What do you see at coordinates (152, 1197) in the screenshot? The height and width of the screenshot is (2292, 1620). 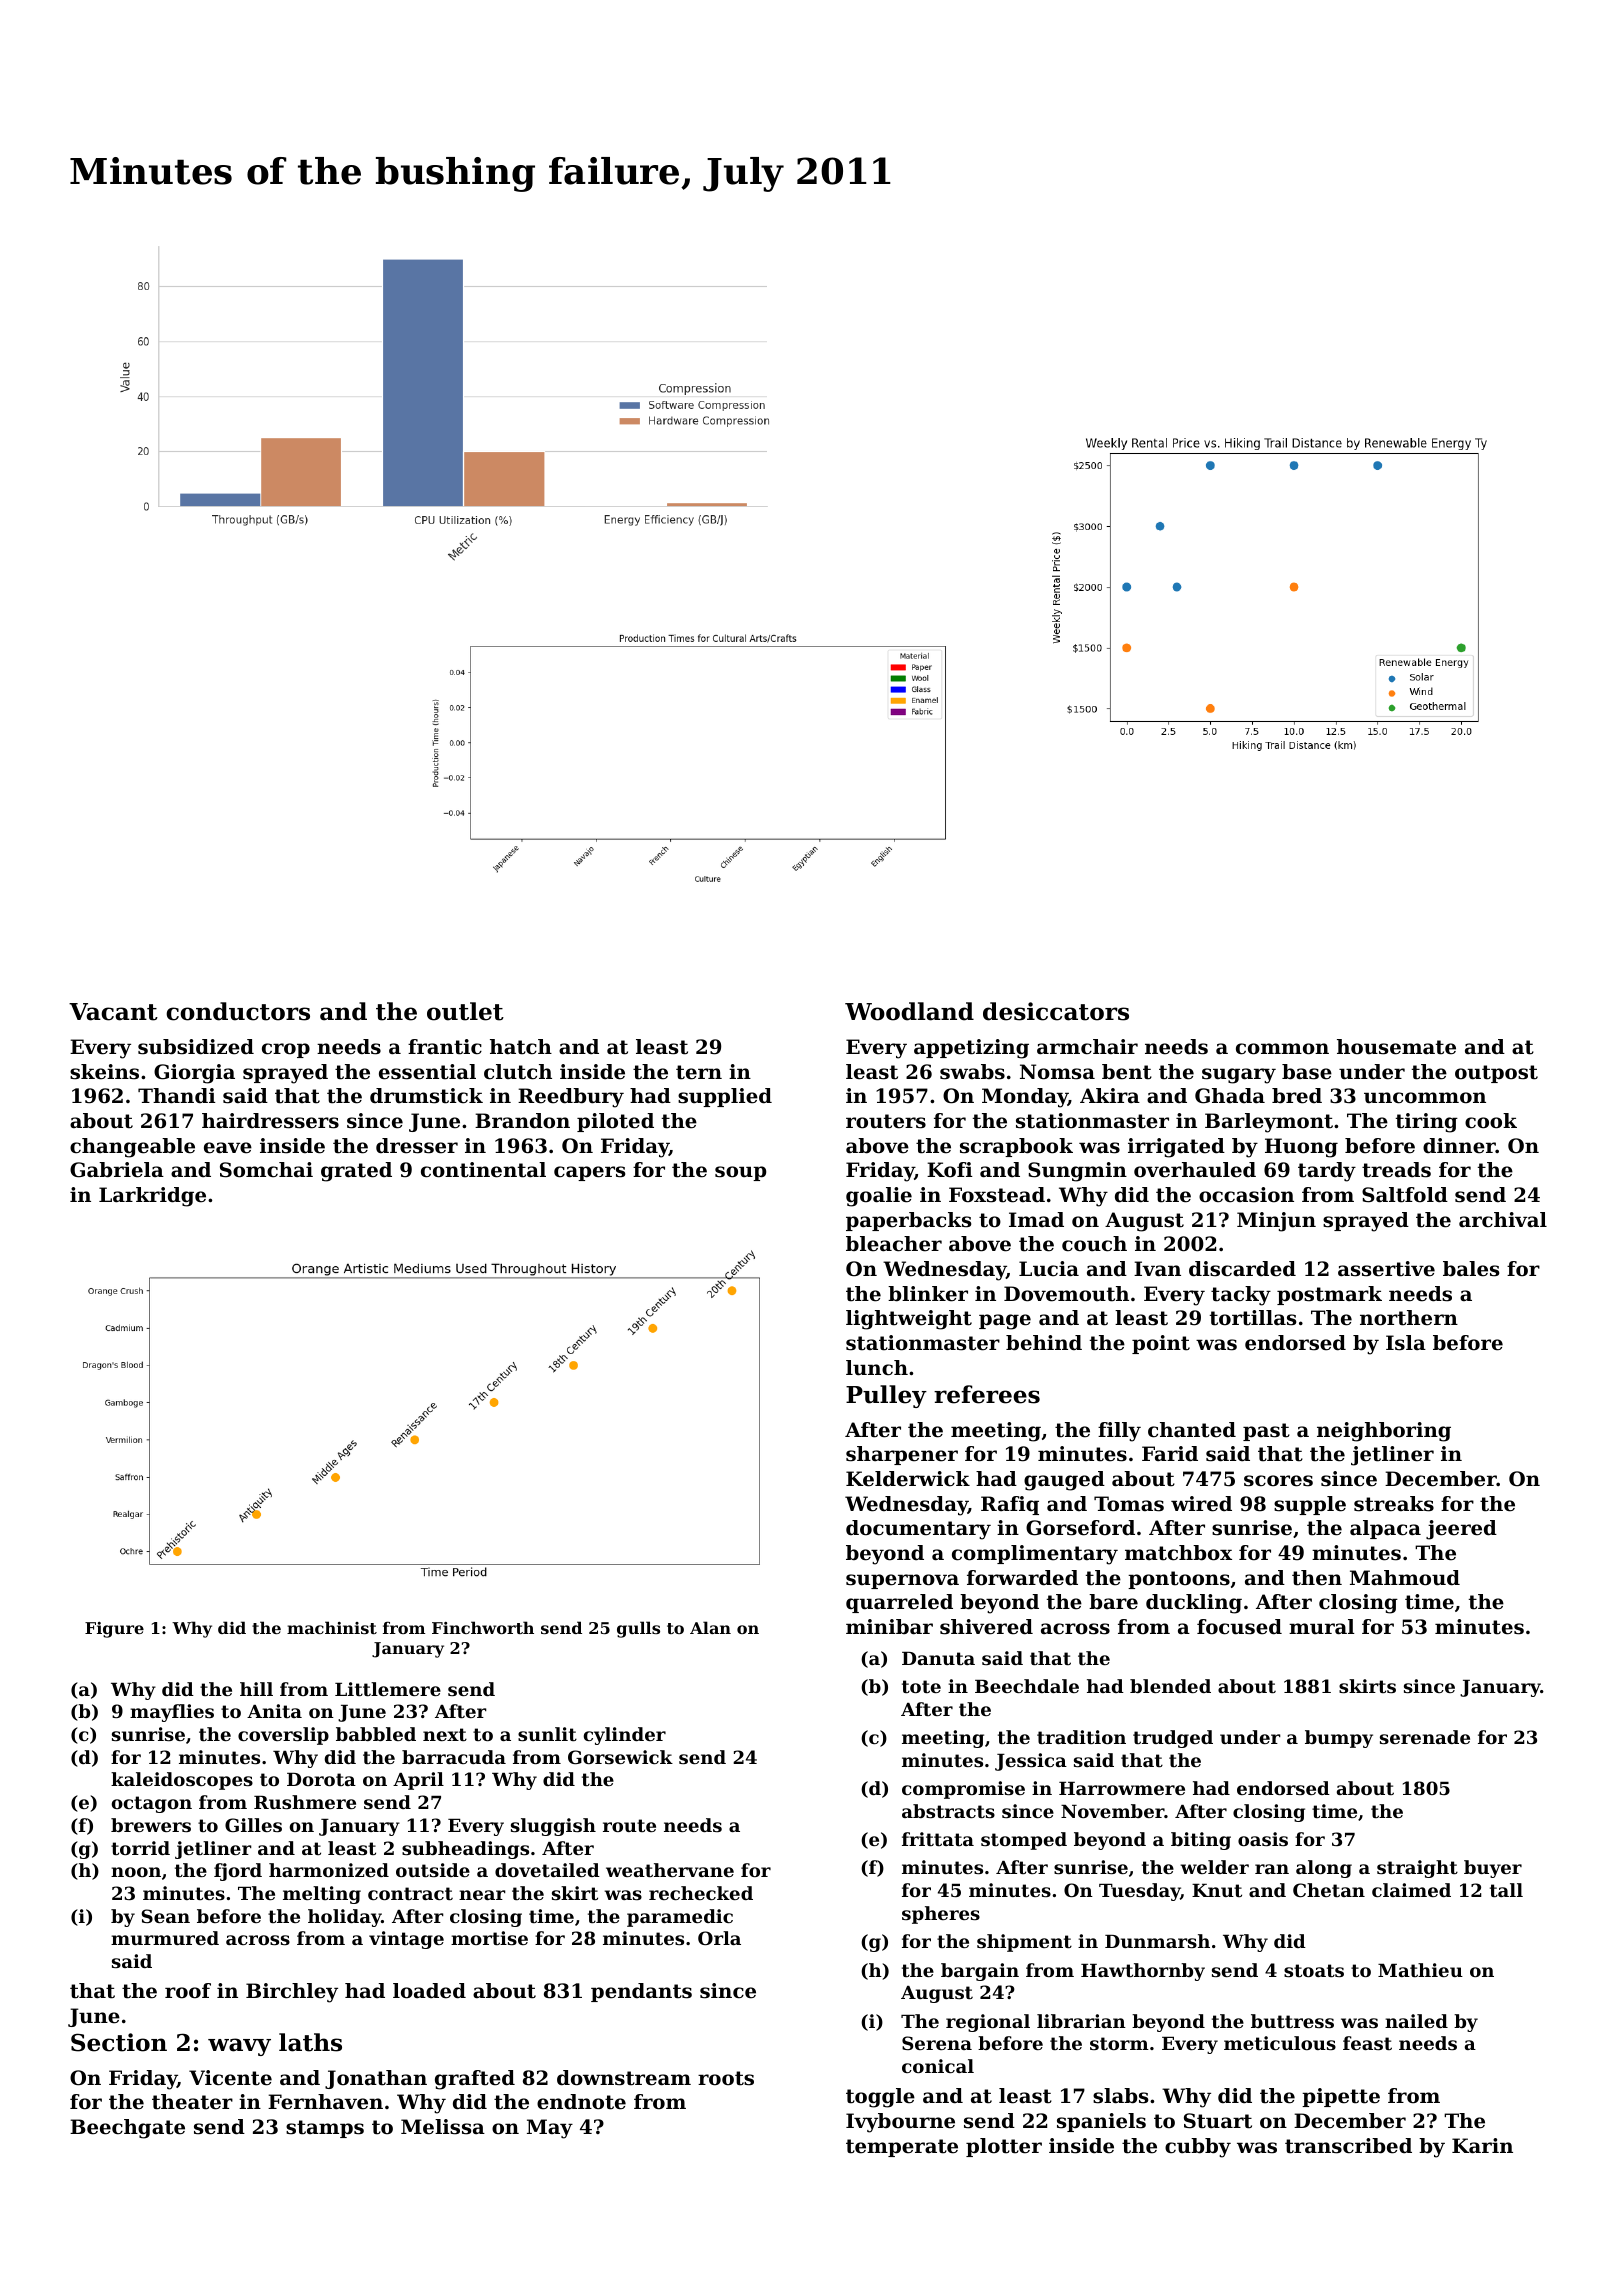 I see `Larkridge` at bounding box center [152, 1197].
